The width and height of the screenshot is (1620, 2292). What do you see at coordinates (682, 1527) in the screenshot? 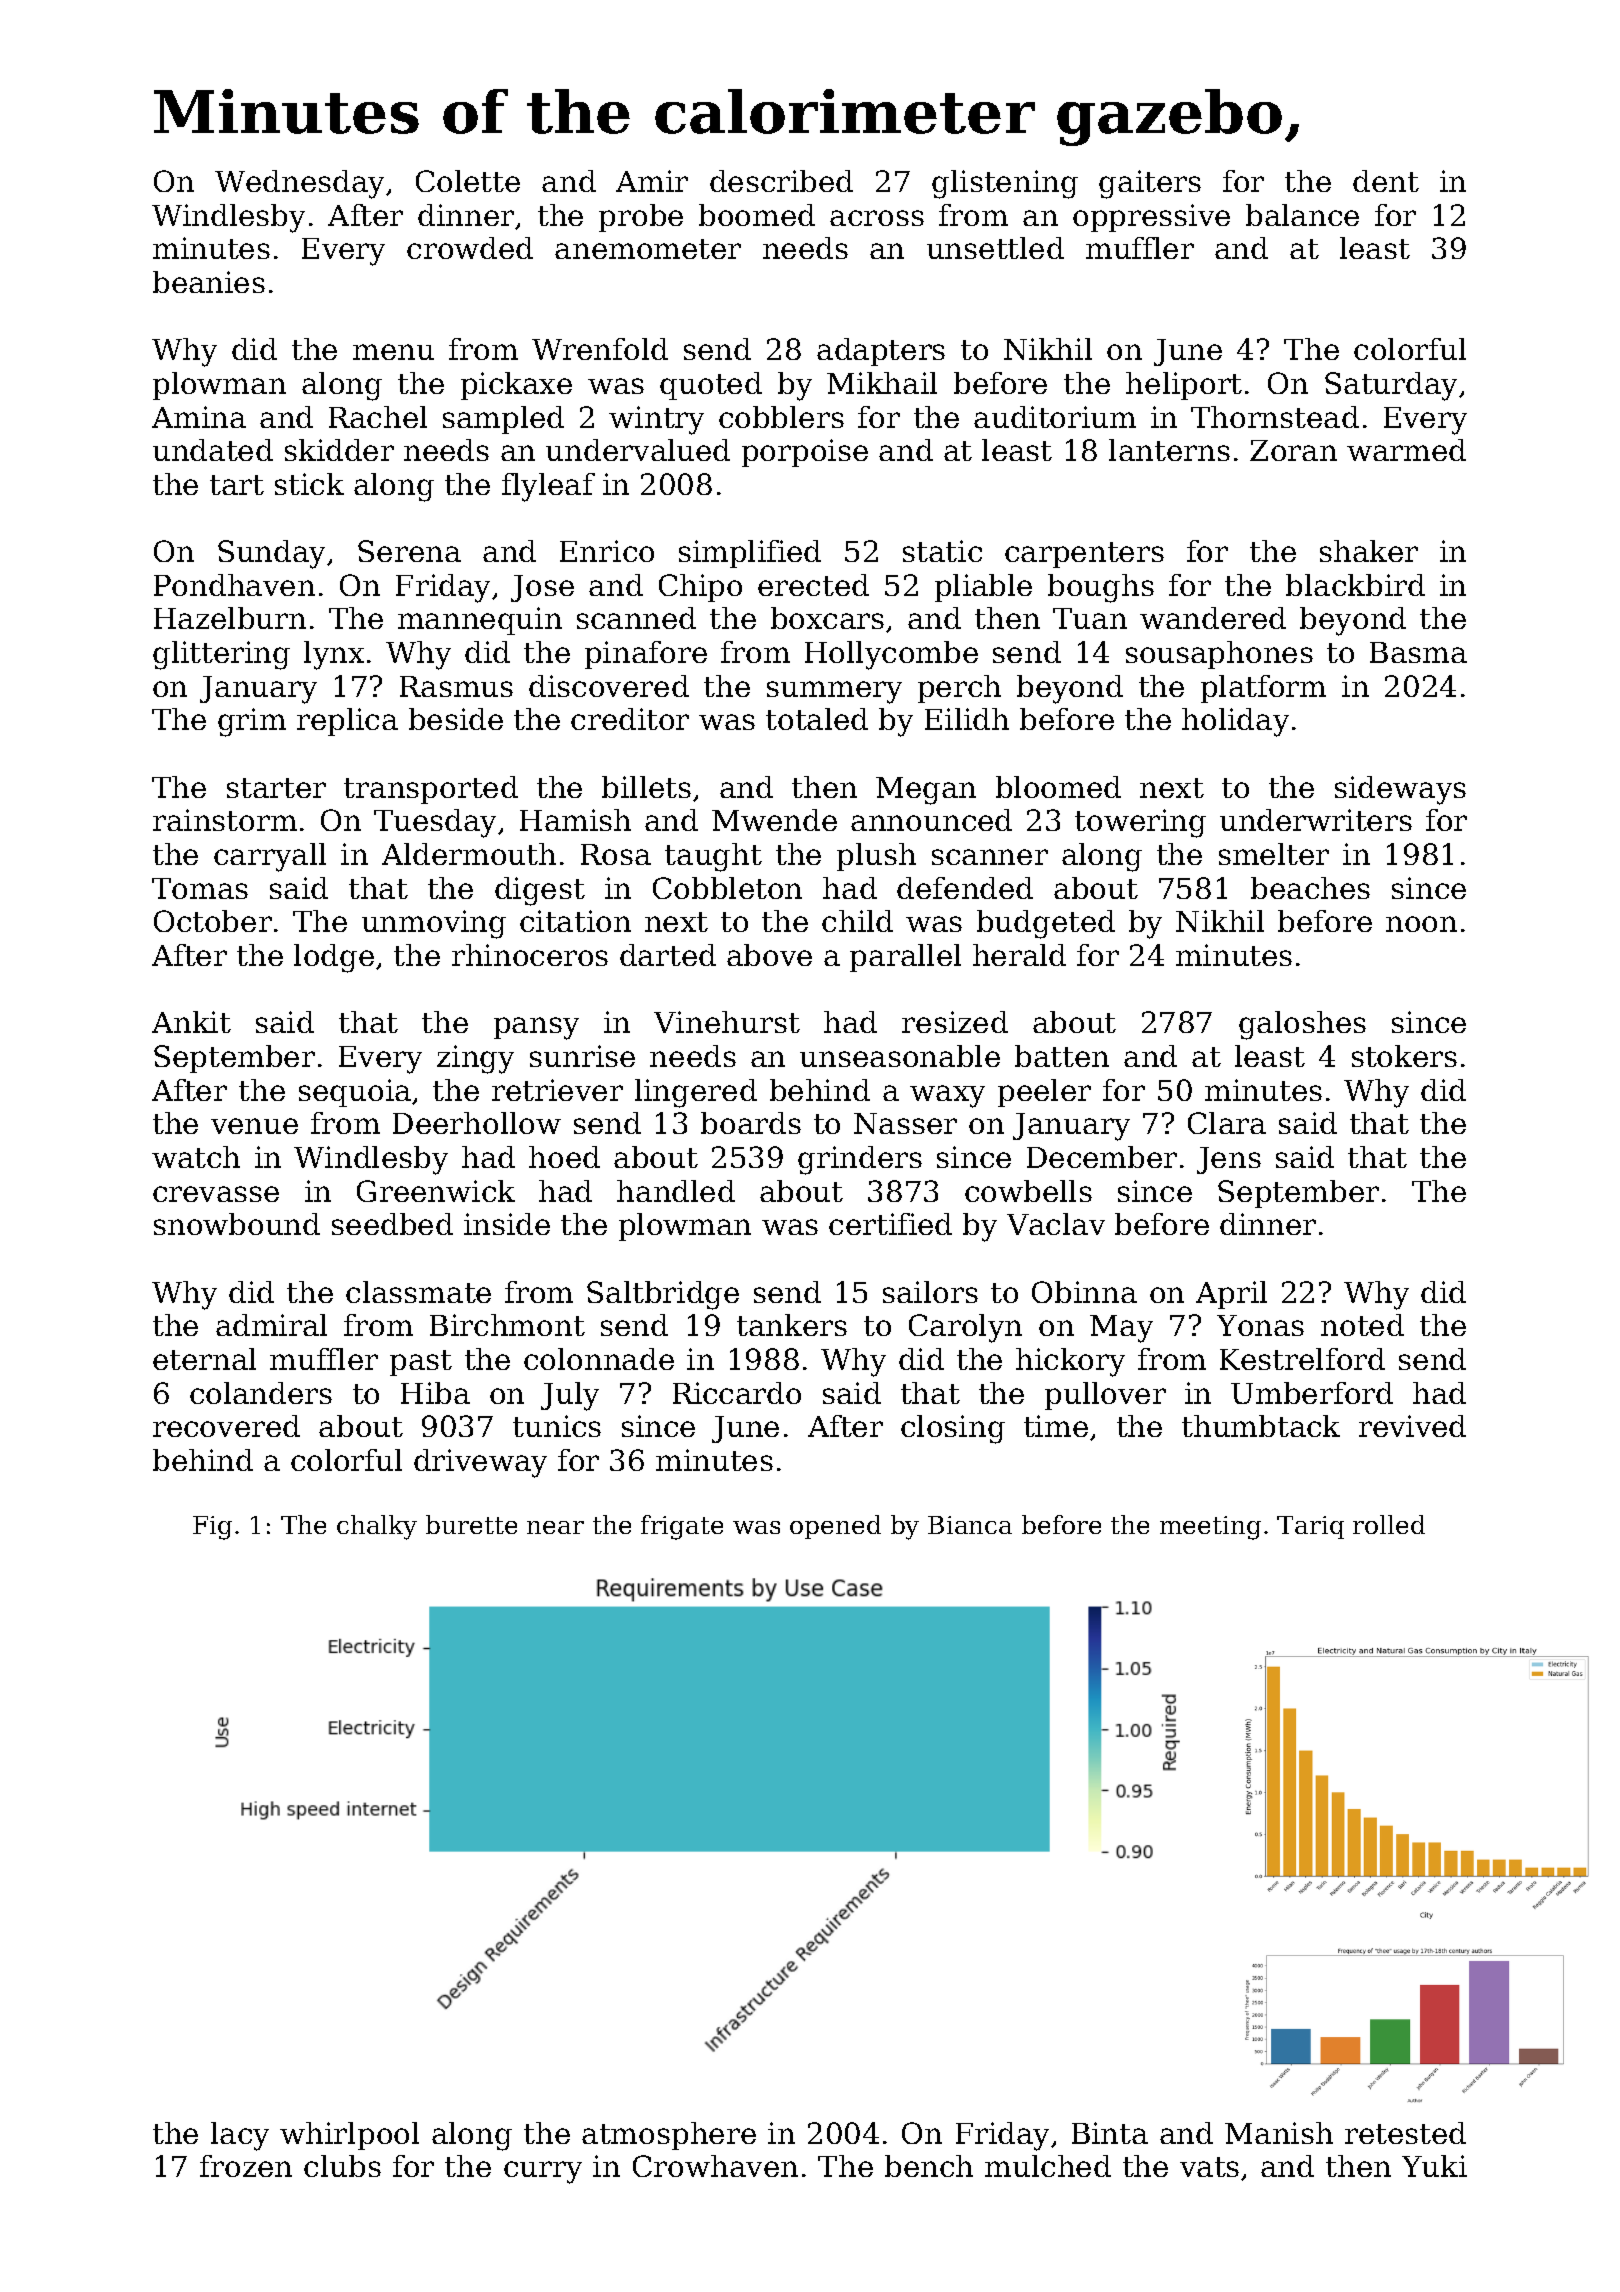
I see `frigate` at bounding box center [682, 1527].
